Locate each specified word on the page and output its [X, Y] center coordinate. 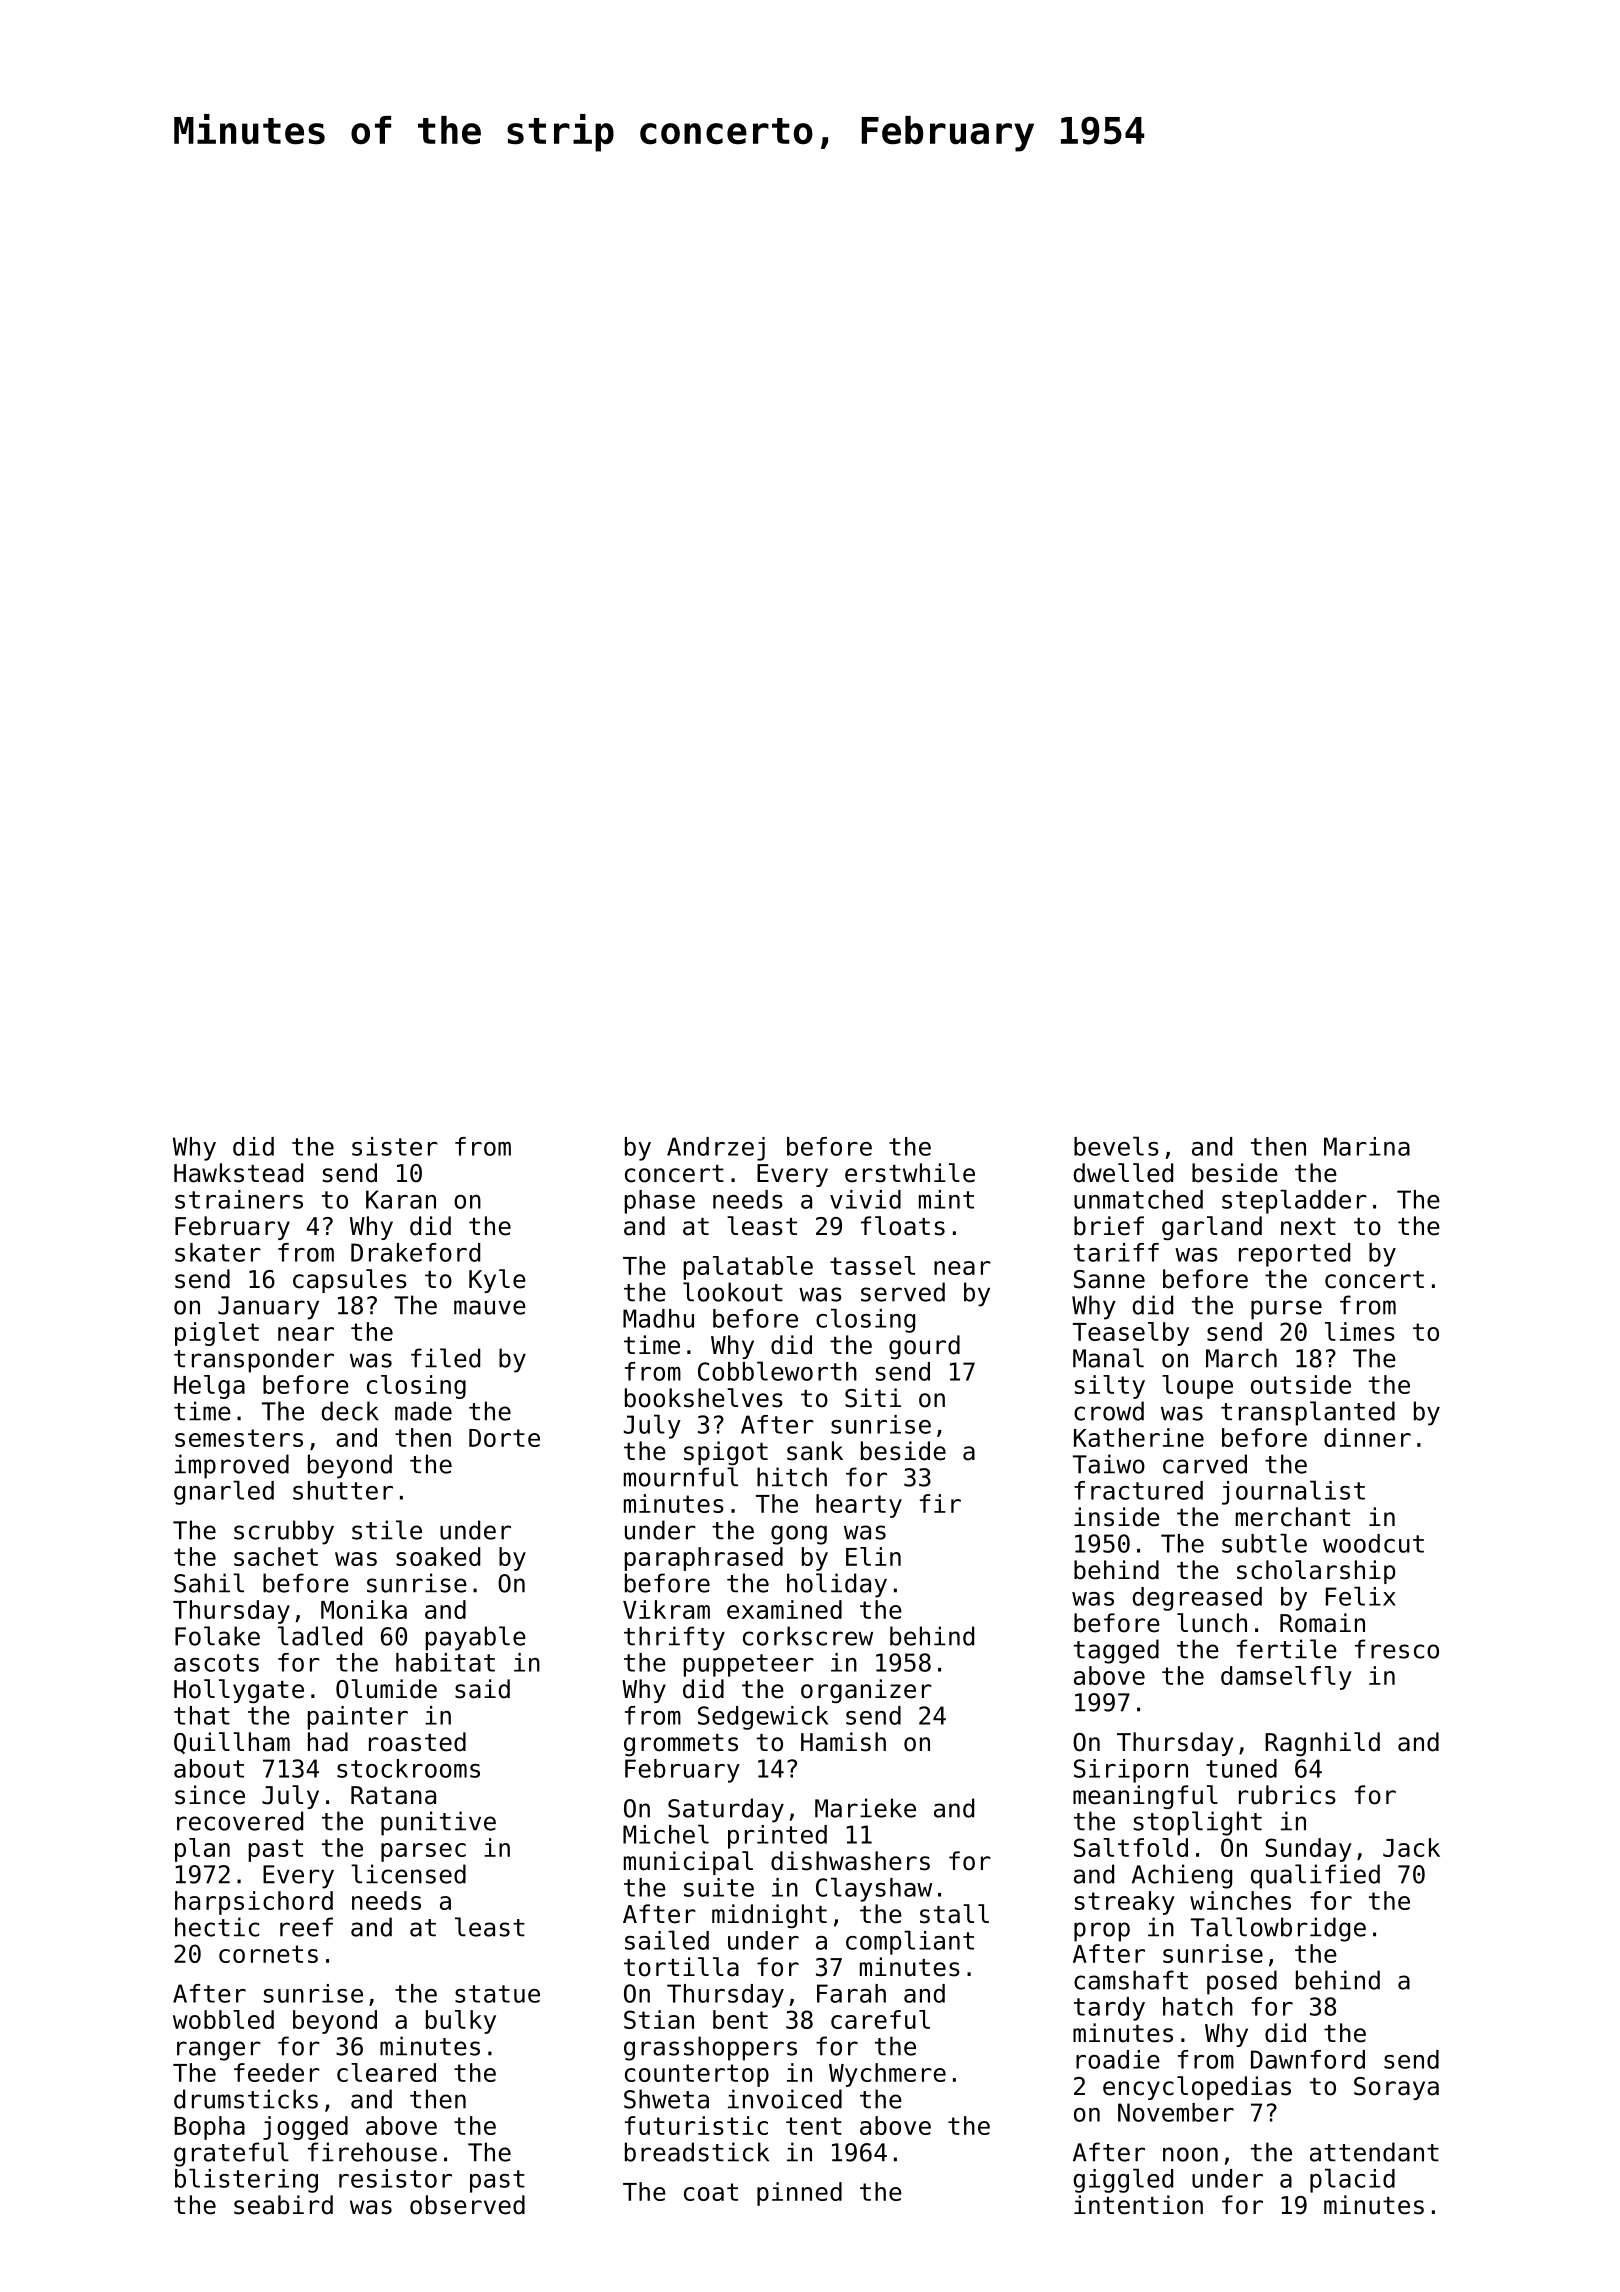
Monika [364, 1609]
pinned [799, 2194]
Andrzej [716, 1149]
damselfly [1286, 1678]
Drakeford [415, 1252]
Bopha [209, 2128]
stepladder [1294, 1201]
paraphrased [704, 1559]
